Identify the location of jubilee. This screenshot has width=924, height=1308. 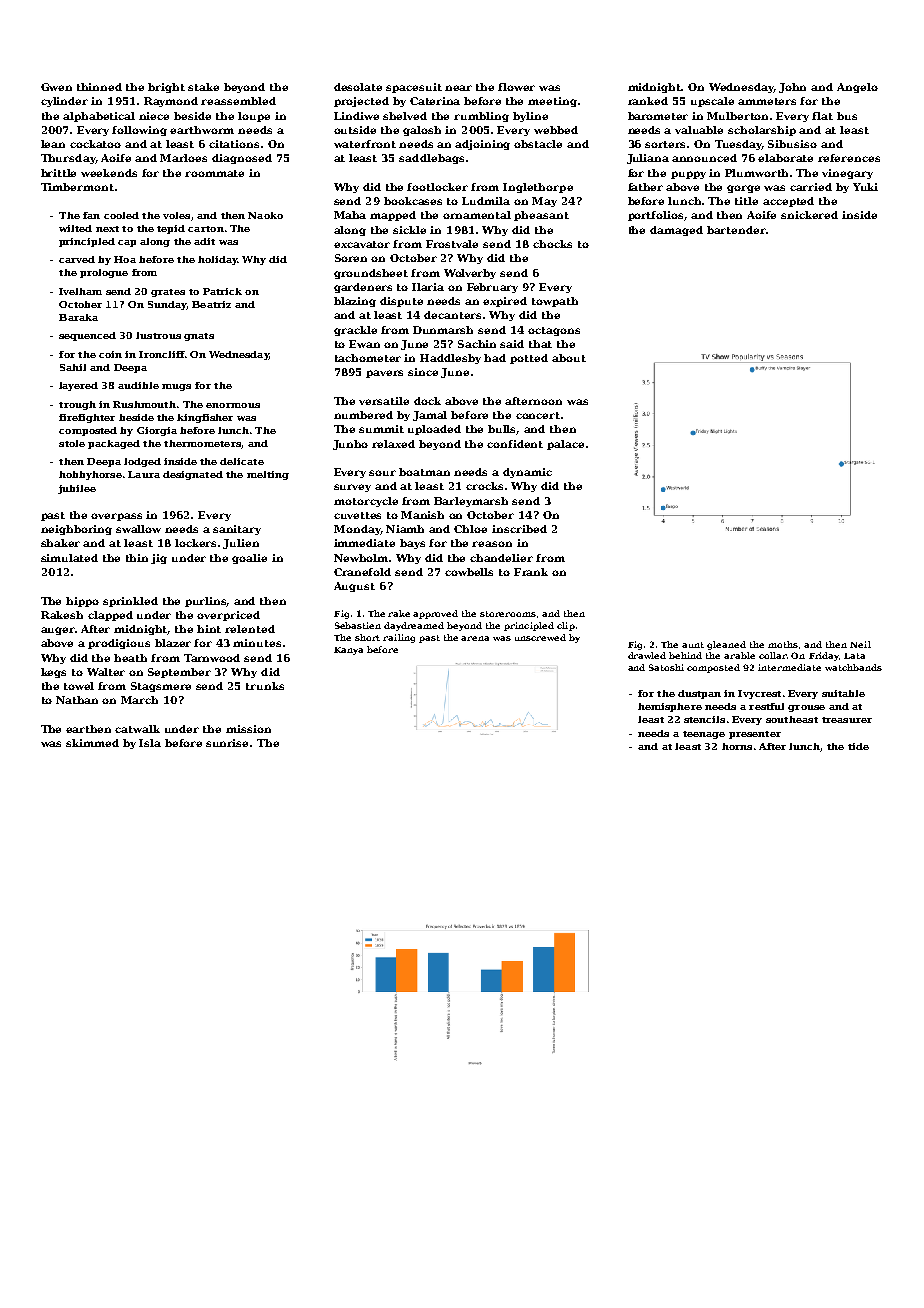
(77, 489).
